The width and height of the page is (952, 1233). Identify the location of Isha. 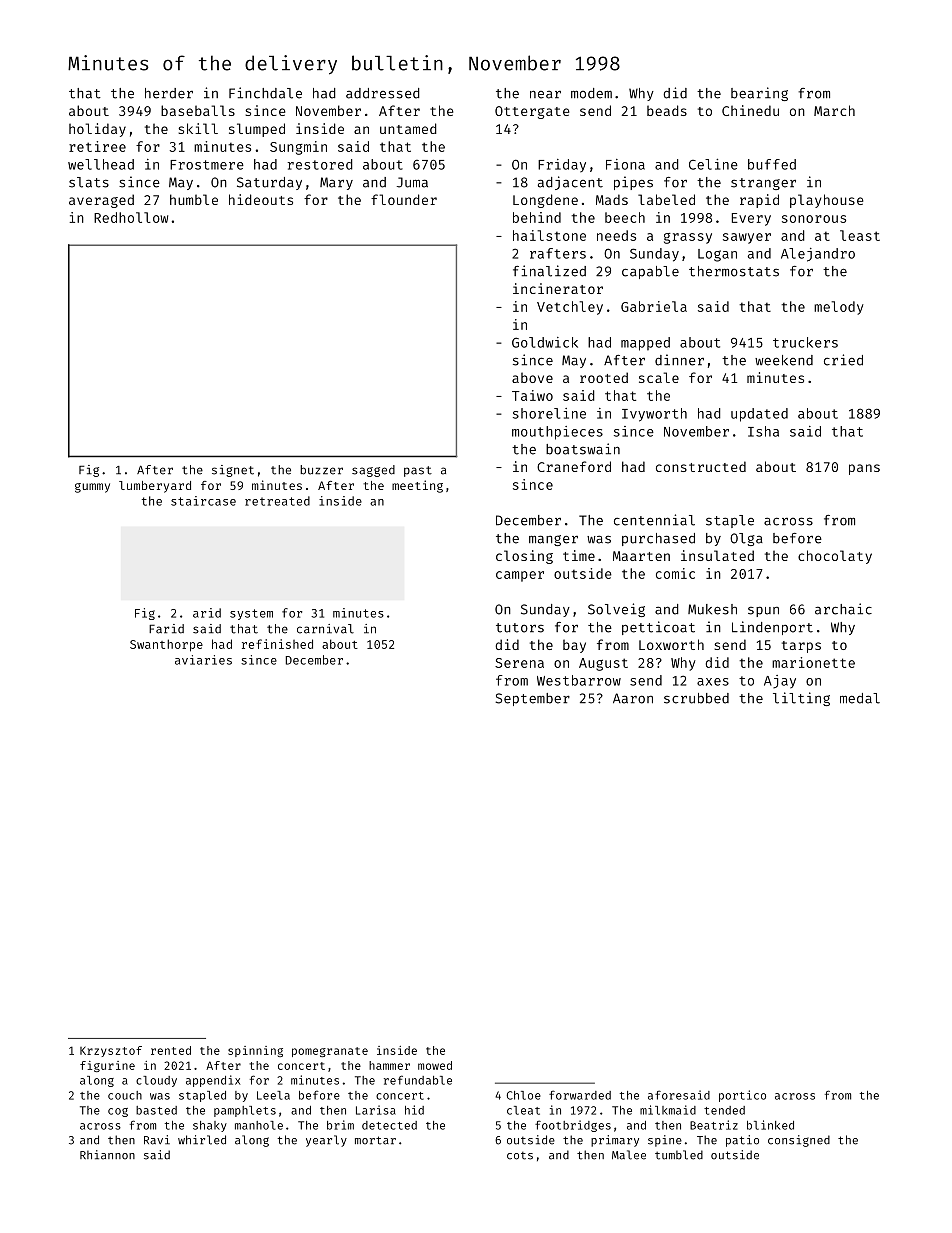
(763, 431).
